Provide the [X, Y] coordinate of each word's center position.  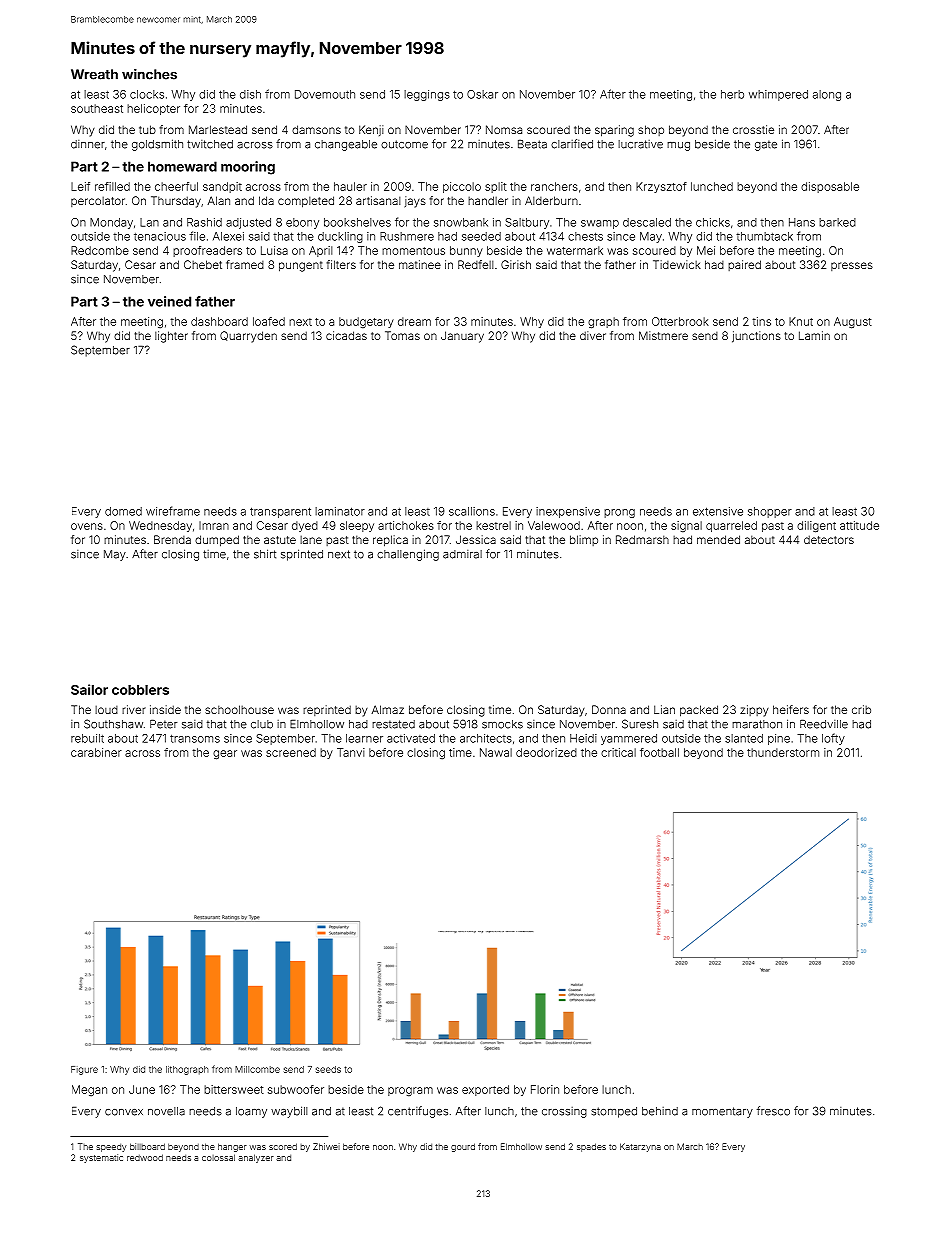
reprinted [327, 710]
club [262, 724]
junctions [756, 337]
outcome [404, 144]
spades [591, 1147]
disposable [830, 187]
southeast [97, 108]
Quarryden [248, 337]
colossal [218, 1157]
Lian [664, 709]
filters [341, 264]
